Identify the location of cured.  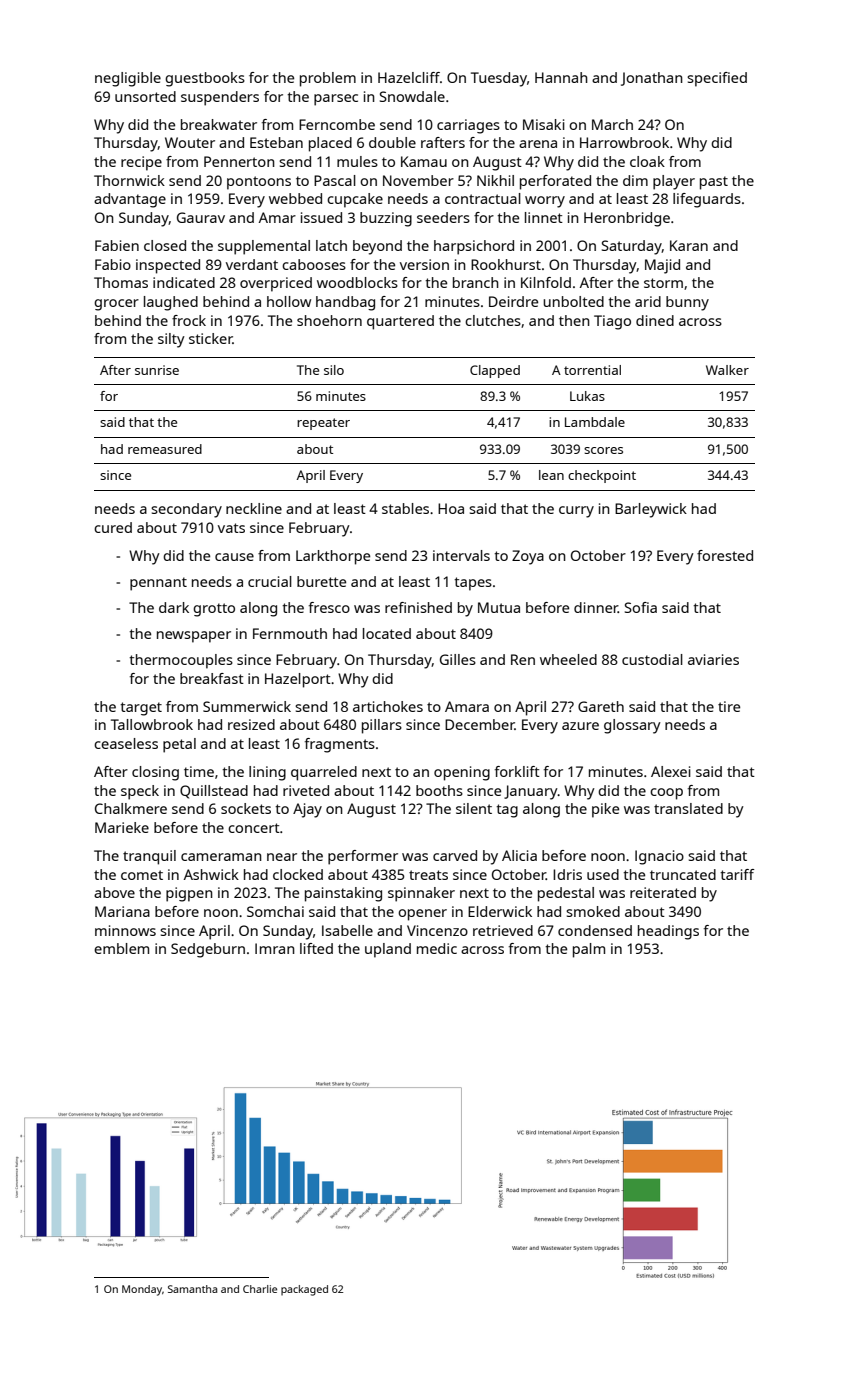
(113, 527).
